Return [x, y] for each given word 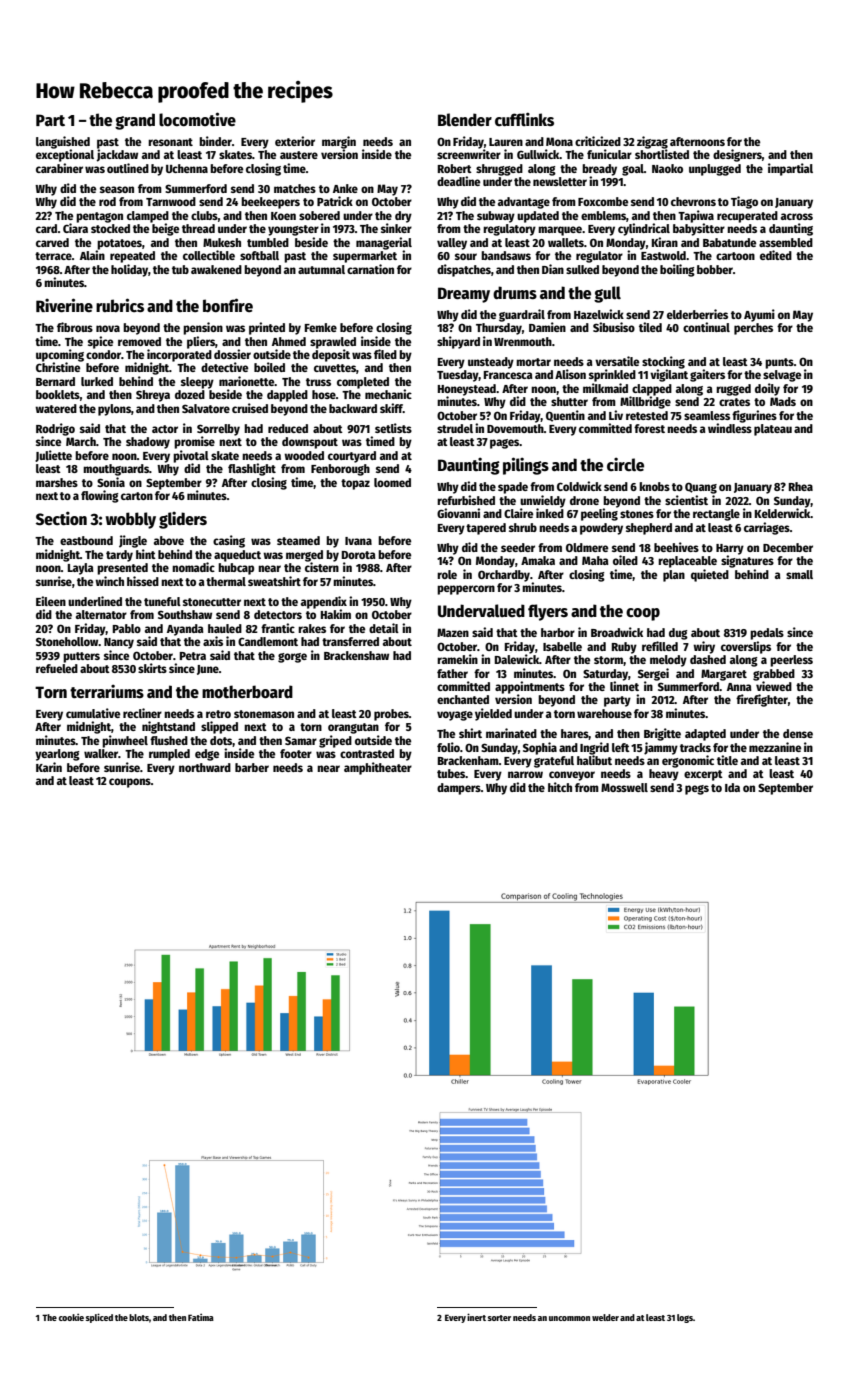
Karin [49, 767]
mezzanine [775, 747]
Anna [739, 687]
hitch [560, 787]
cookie [71, 1317]
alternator [101, 614]
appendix [324, 602]
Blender [465, 120]
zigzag [652, 142]
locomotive [197, 119]
